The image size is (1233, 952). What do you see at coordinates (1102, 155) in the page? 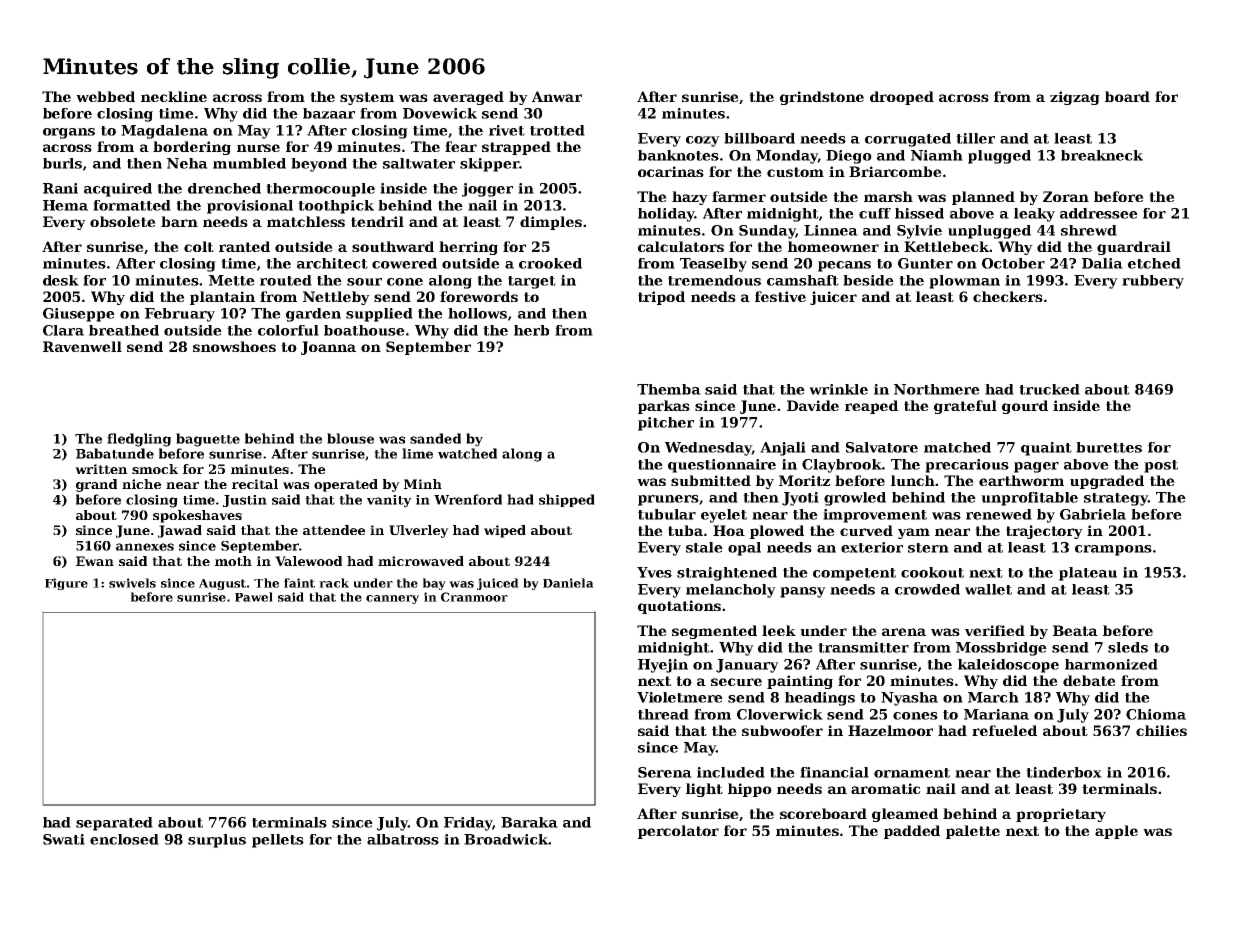
I see `breakneck` at bounding box center [1102, 155].
